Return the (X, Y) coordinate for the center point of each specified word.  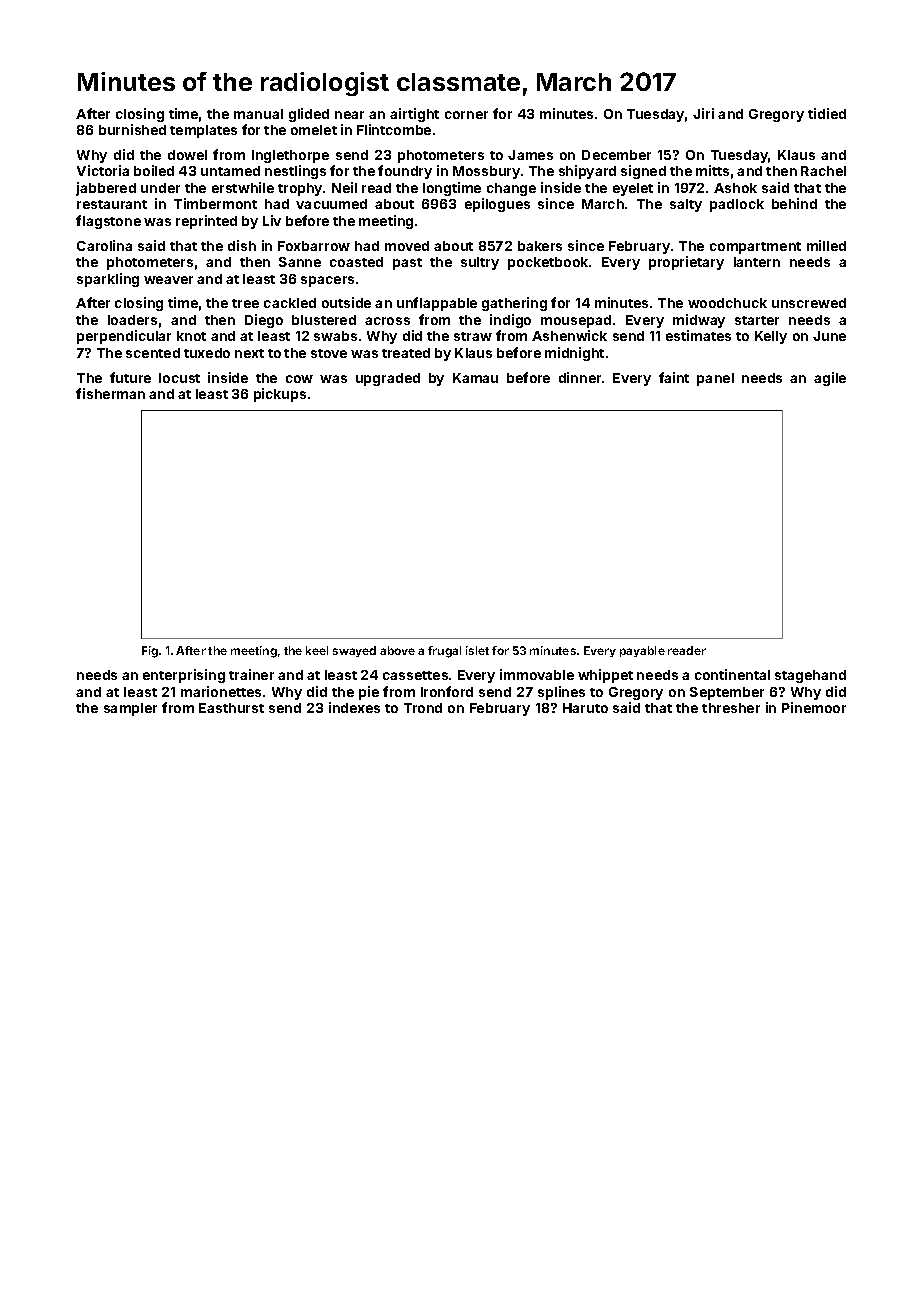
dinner (580, 377)
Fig (150, 652)
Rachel (823, 171)
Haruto (585, 708)
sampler (130, 709)
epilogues (497, 205)
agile (830, 379)
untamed (230, 171)
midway (699, 321)
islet (477, 650)
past (407, 264)
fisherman (110, 393)
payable (642, 651)
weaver (168, 280)
